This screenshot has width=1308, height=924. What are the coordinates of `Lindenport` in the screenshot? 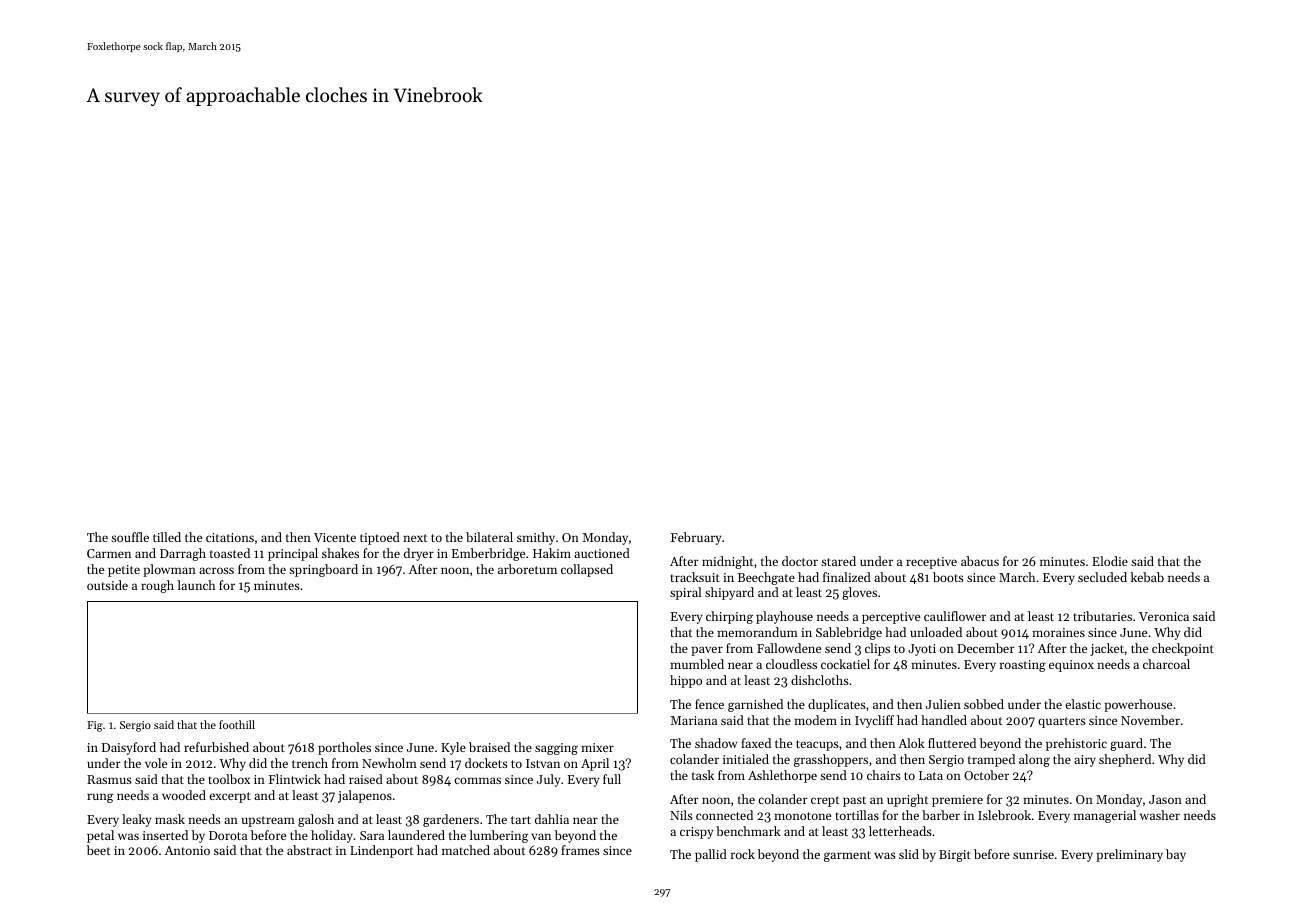 It's located at (381, 851).
